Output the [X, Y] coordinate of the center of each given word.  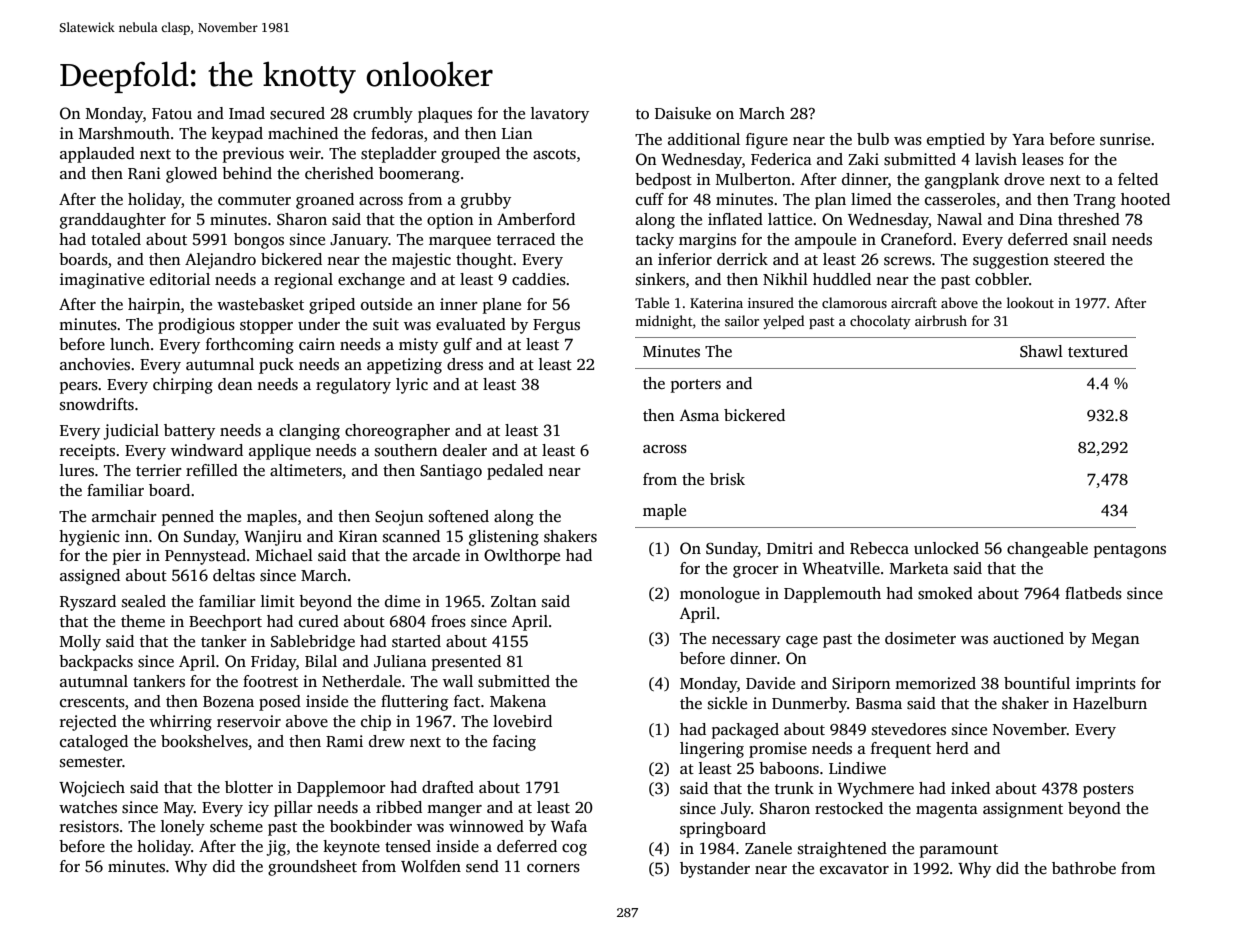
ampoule [825, 241]
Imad [247, 113]
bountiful [1037, 683]
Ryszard [88, 603]
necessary [746, 642]
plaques [445, 115]
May [179, 809]
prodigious [196, 326]
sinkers [660, 279]
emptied [956, 141]
